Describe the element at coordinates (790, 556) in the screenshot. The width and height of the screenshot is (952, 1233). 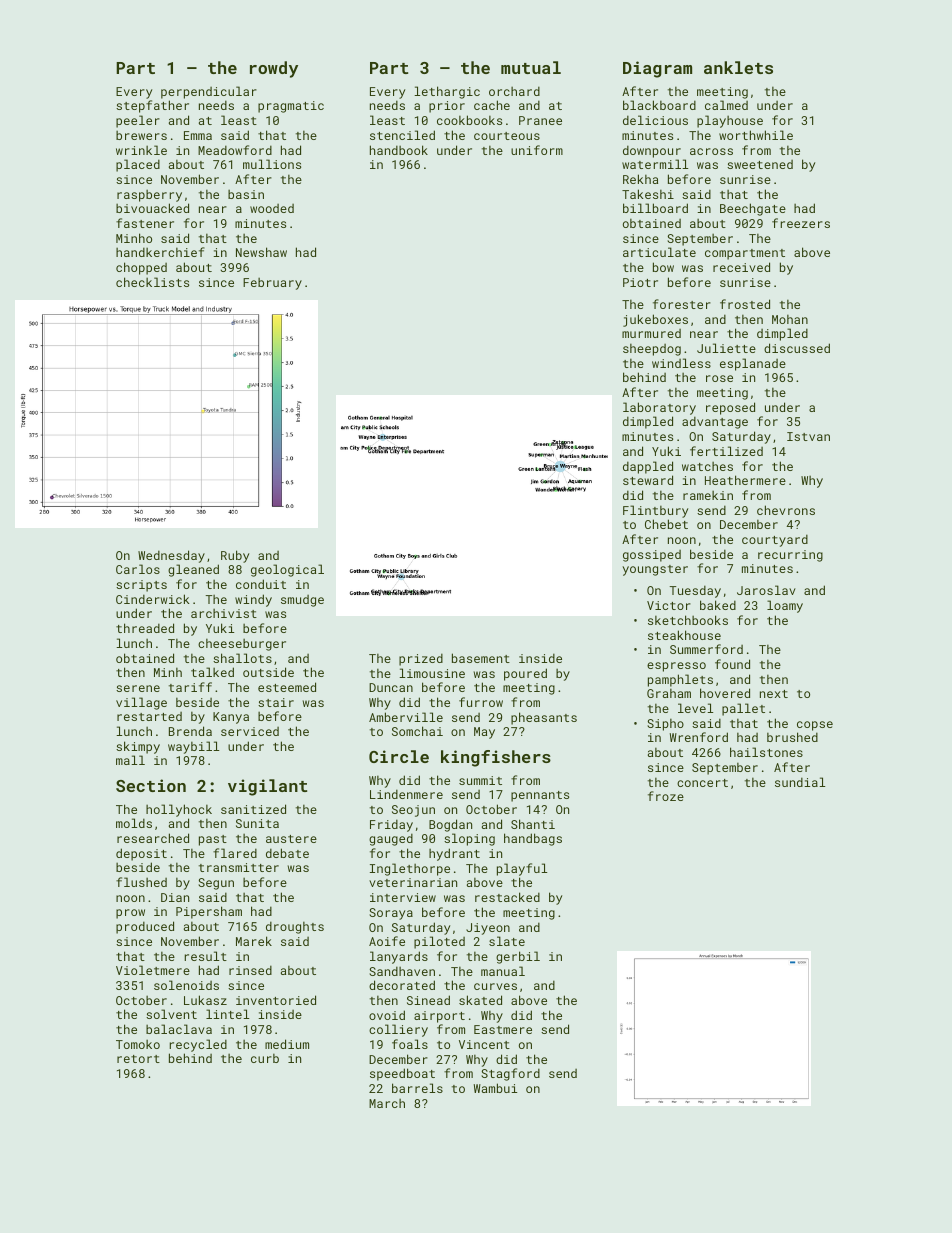
I see `recurring` at that location.
